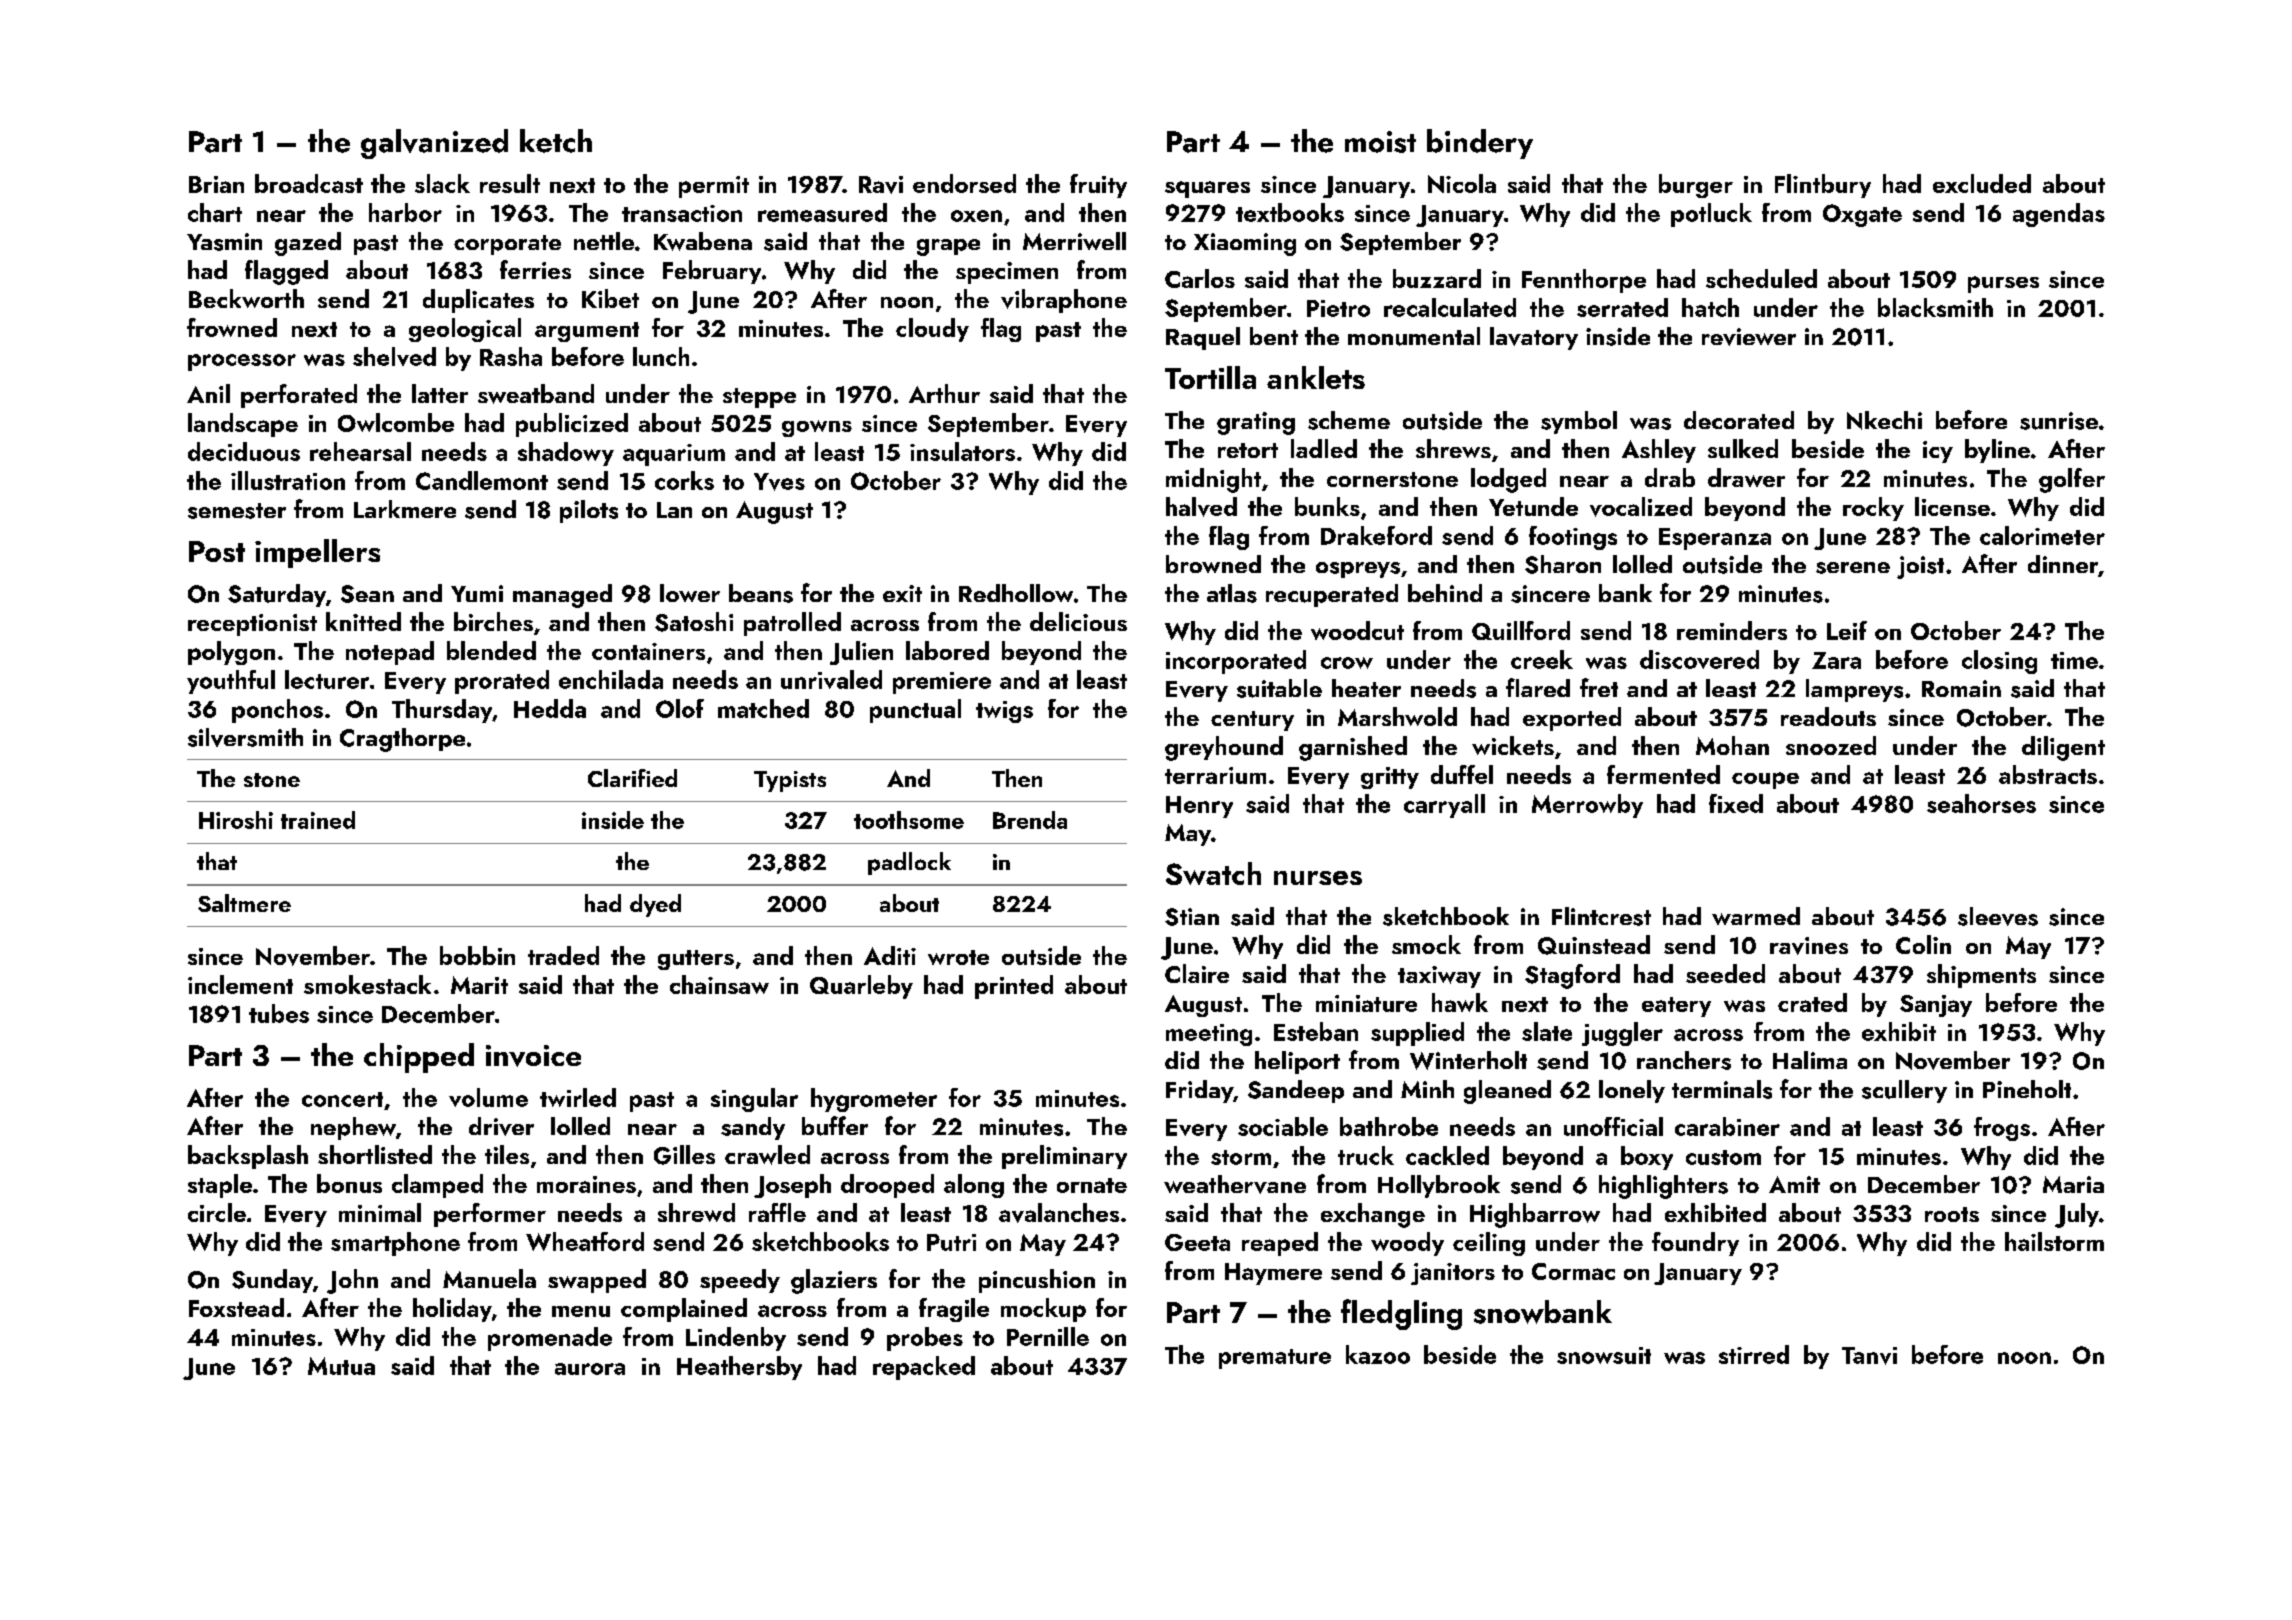 The image size is (2292, 1620). I want to click on sunrise, so click(2059, 421).
